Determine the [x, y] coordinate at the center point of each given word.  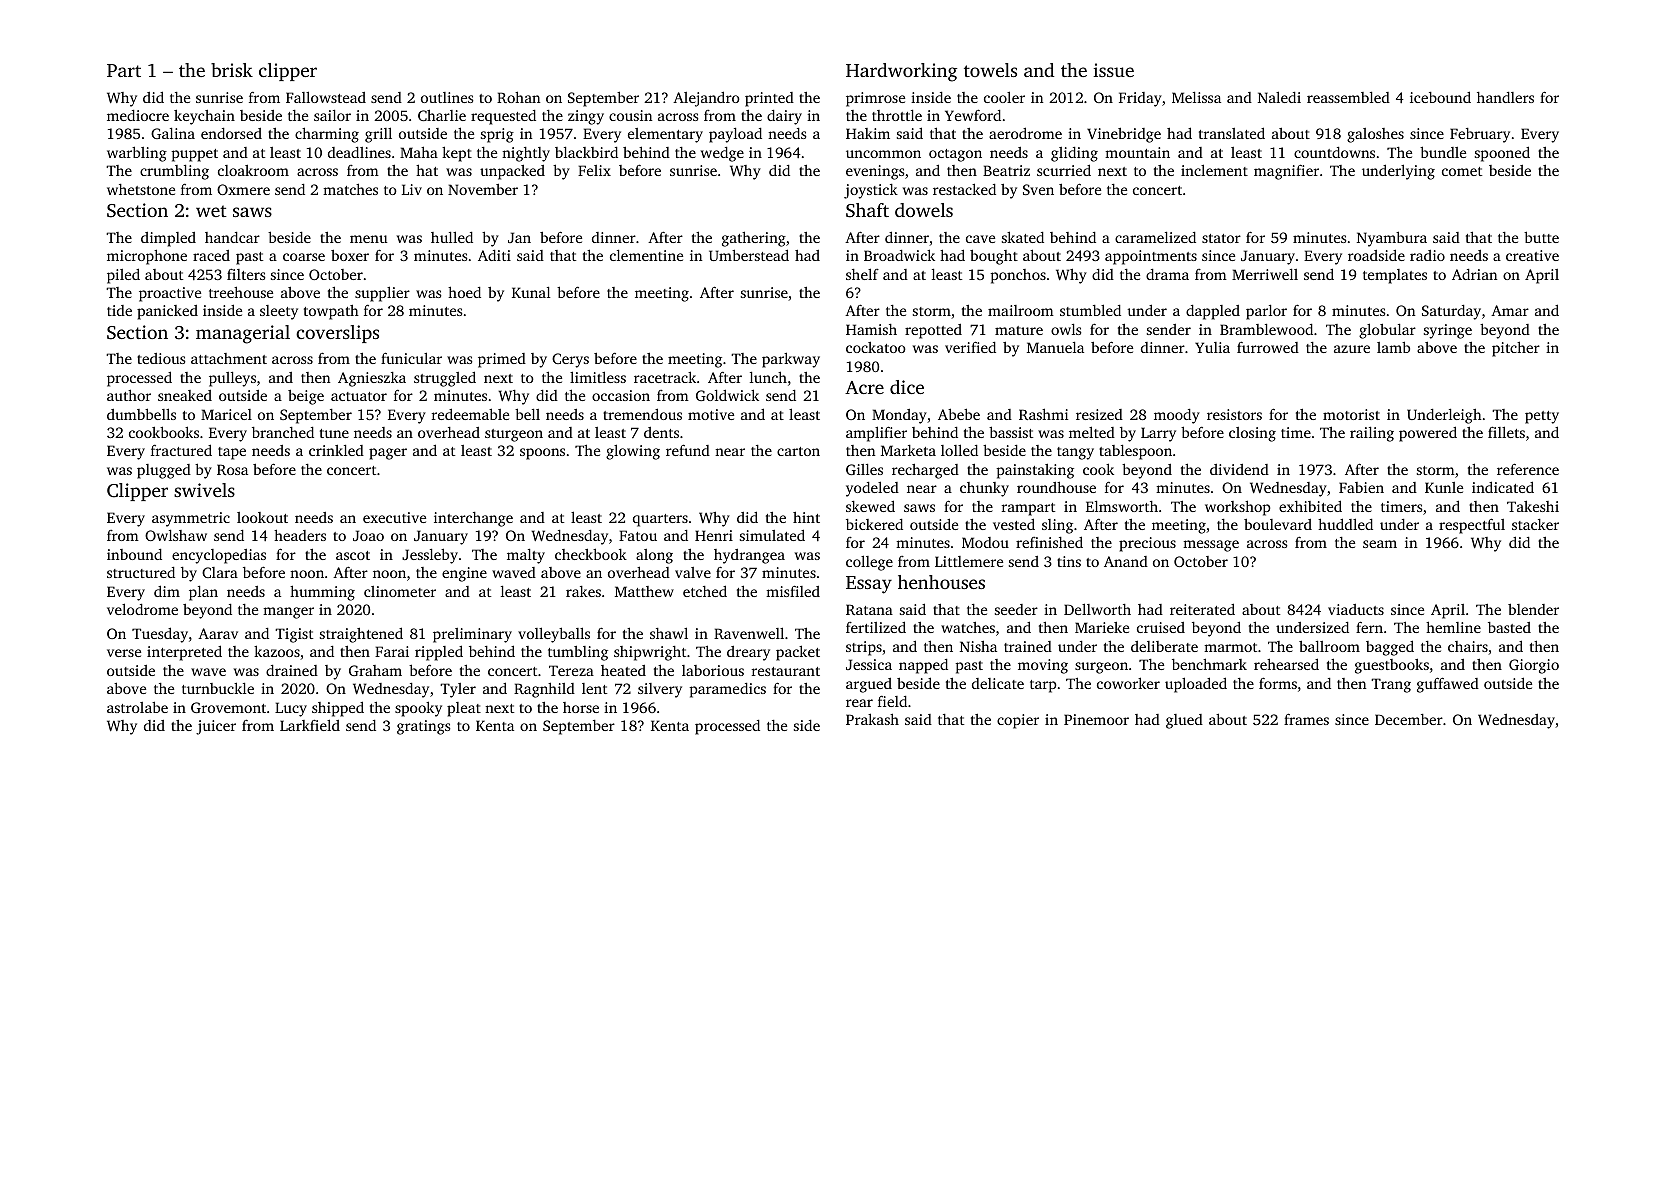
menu [368, 239]
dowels [924, 210]
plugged [164, 471]
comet [1462, 171]
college [869, 563]
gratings [424, 727]
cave [980, 239]
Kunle [1444, 487]
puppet [195, 155]
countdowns [1334, 152]
